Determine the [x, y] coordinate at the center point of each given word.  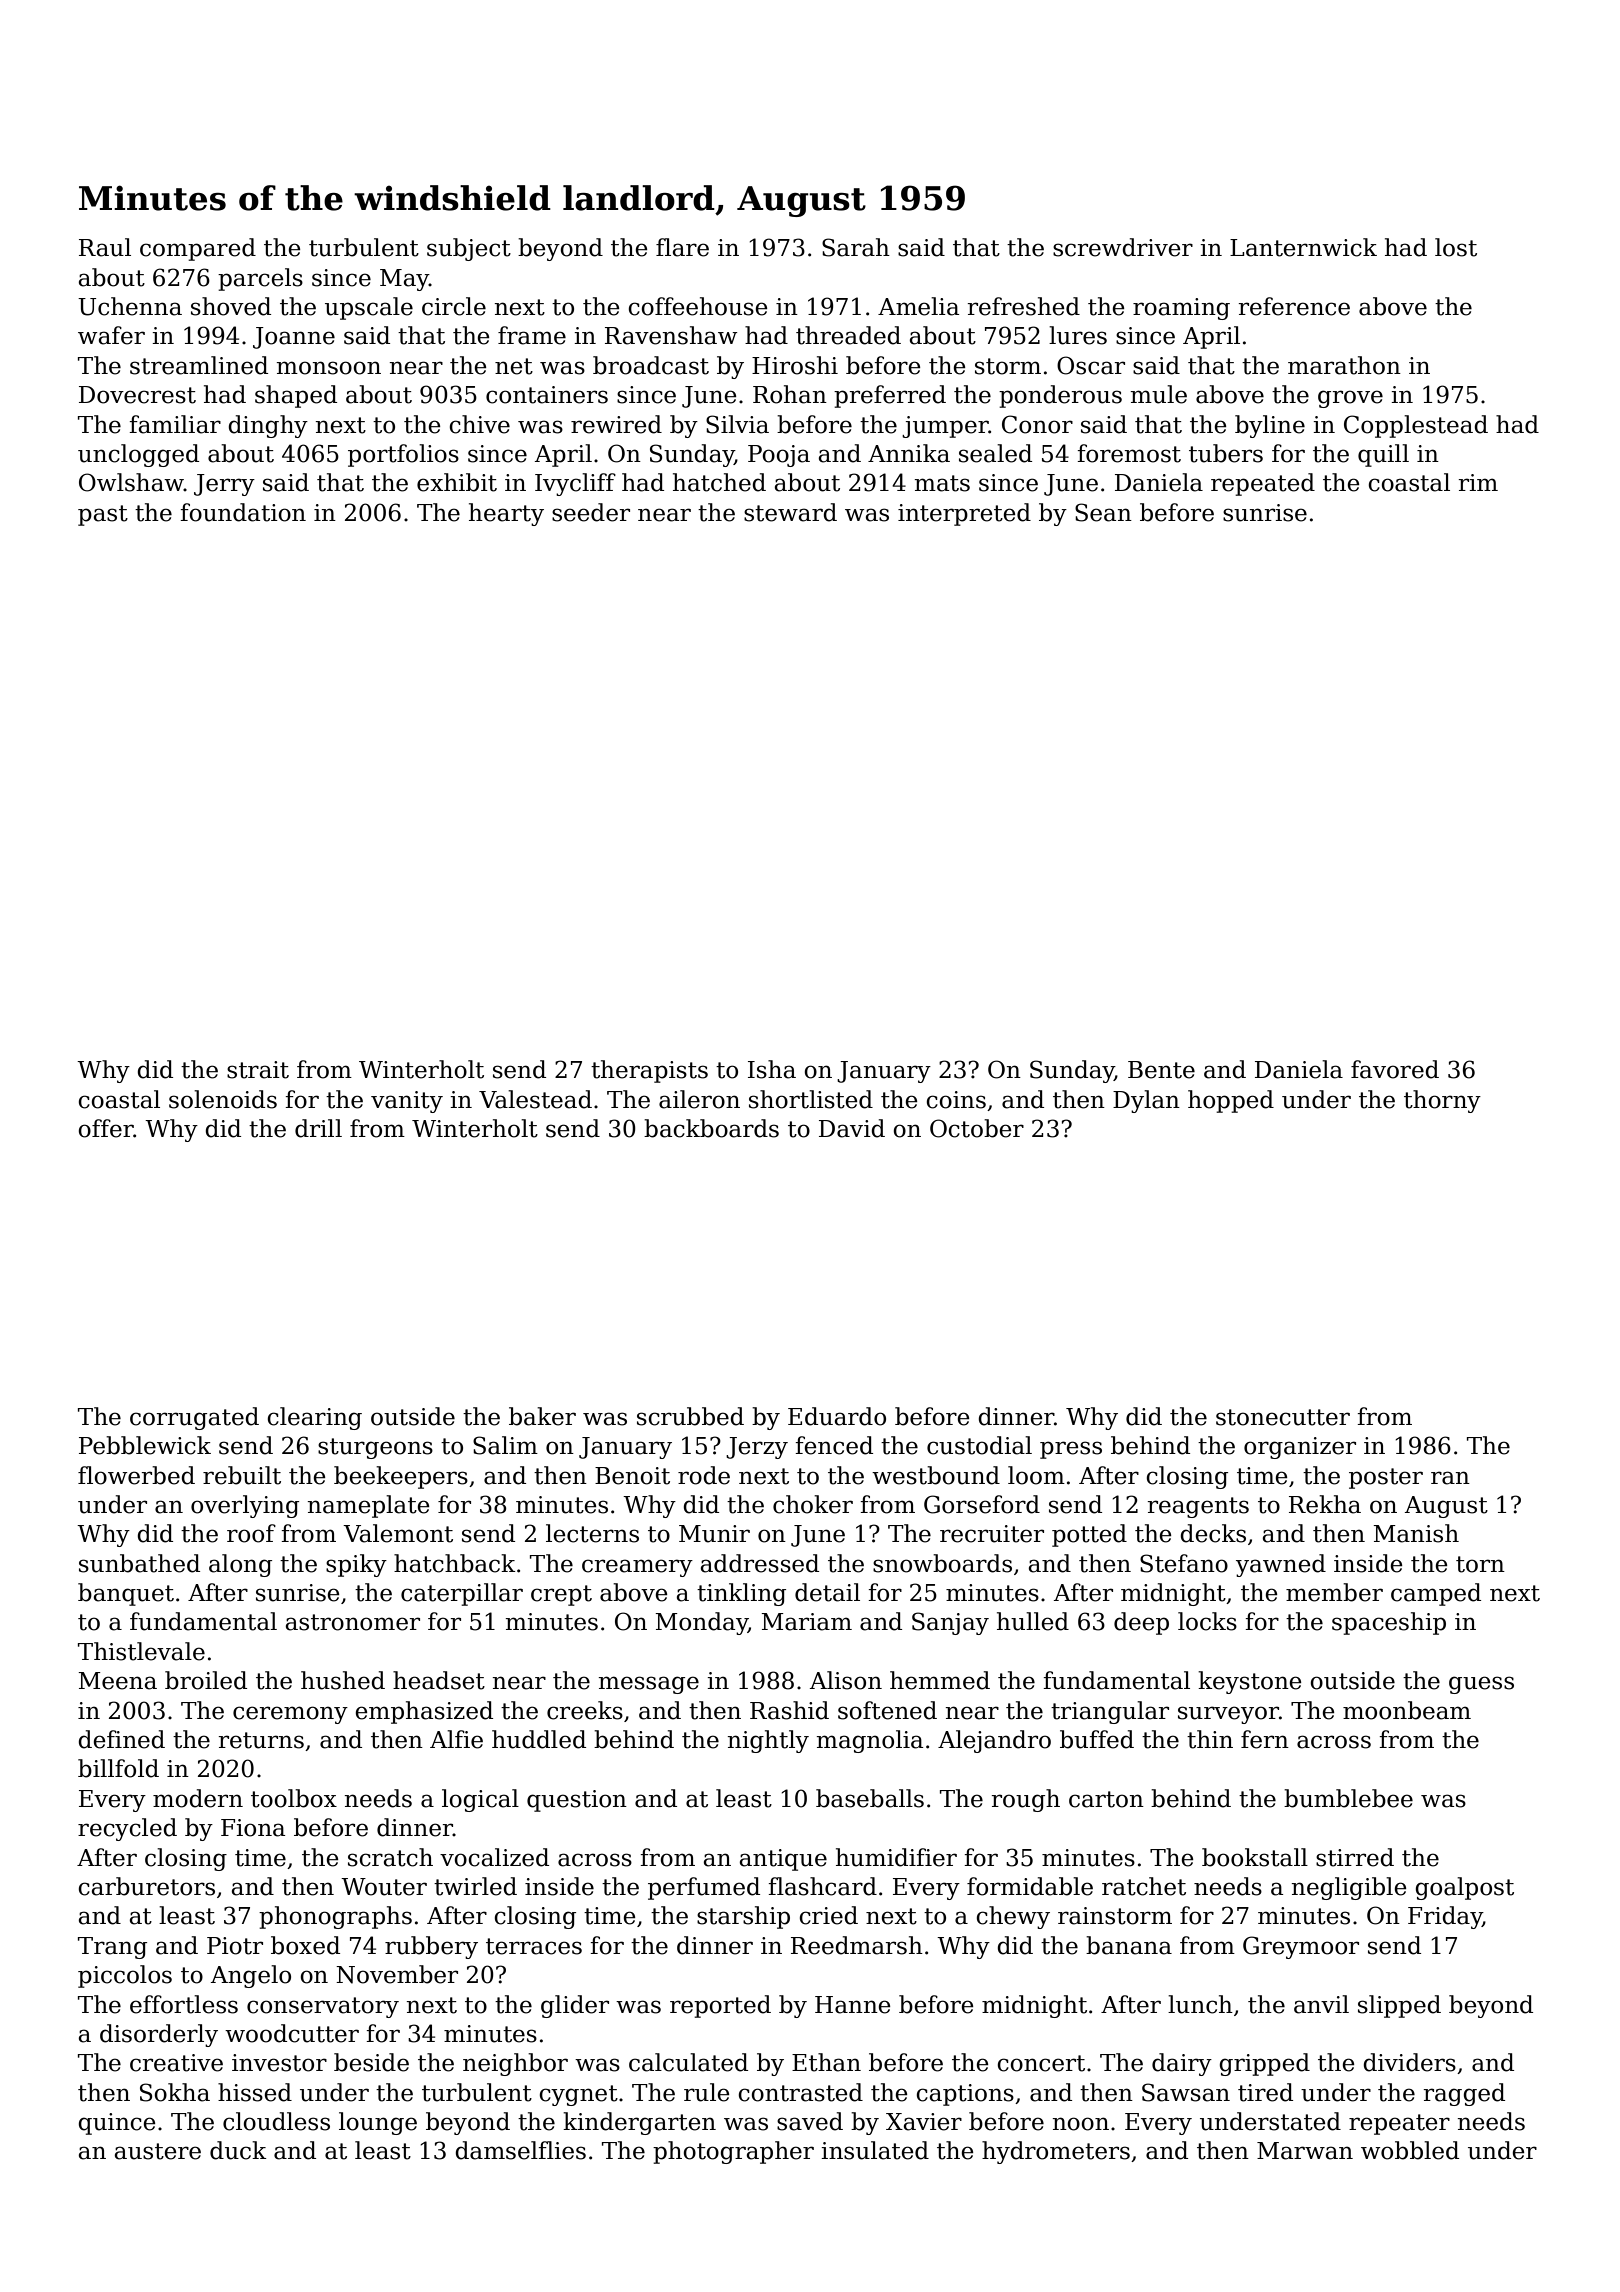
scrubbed [690, 1416]
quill [1383, 455]
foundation [243, 512]
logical [480, 1800]
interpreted [964, 514]
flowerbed [136, 1475]
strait [258, 1070]
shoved [231, 306]
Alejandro [994, 1741]
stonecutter [1283, 1417]
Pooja [779, 456]
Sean [1103, 512]
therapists [649, 1071]
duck [238, 2150]
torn [1480, 1564]
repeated [1263, 484]
